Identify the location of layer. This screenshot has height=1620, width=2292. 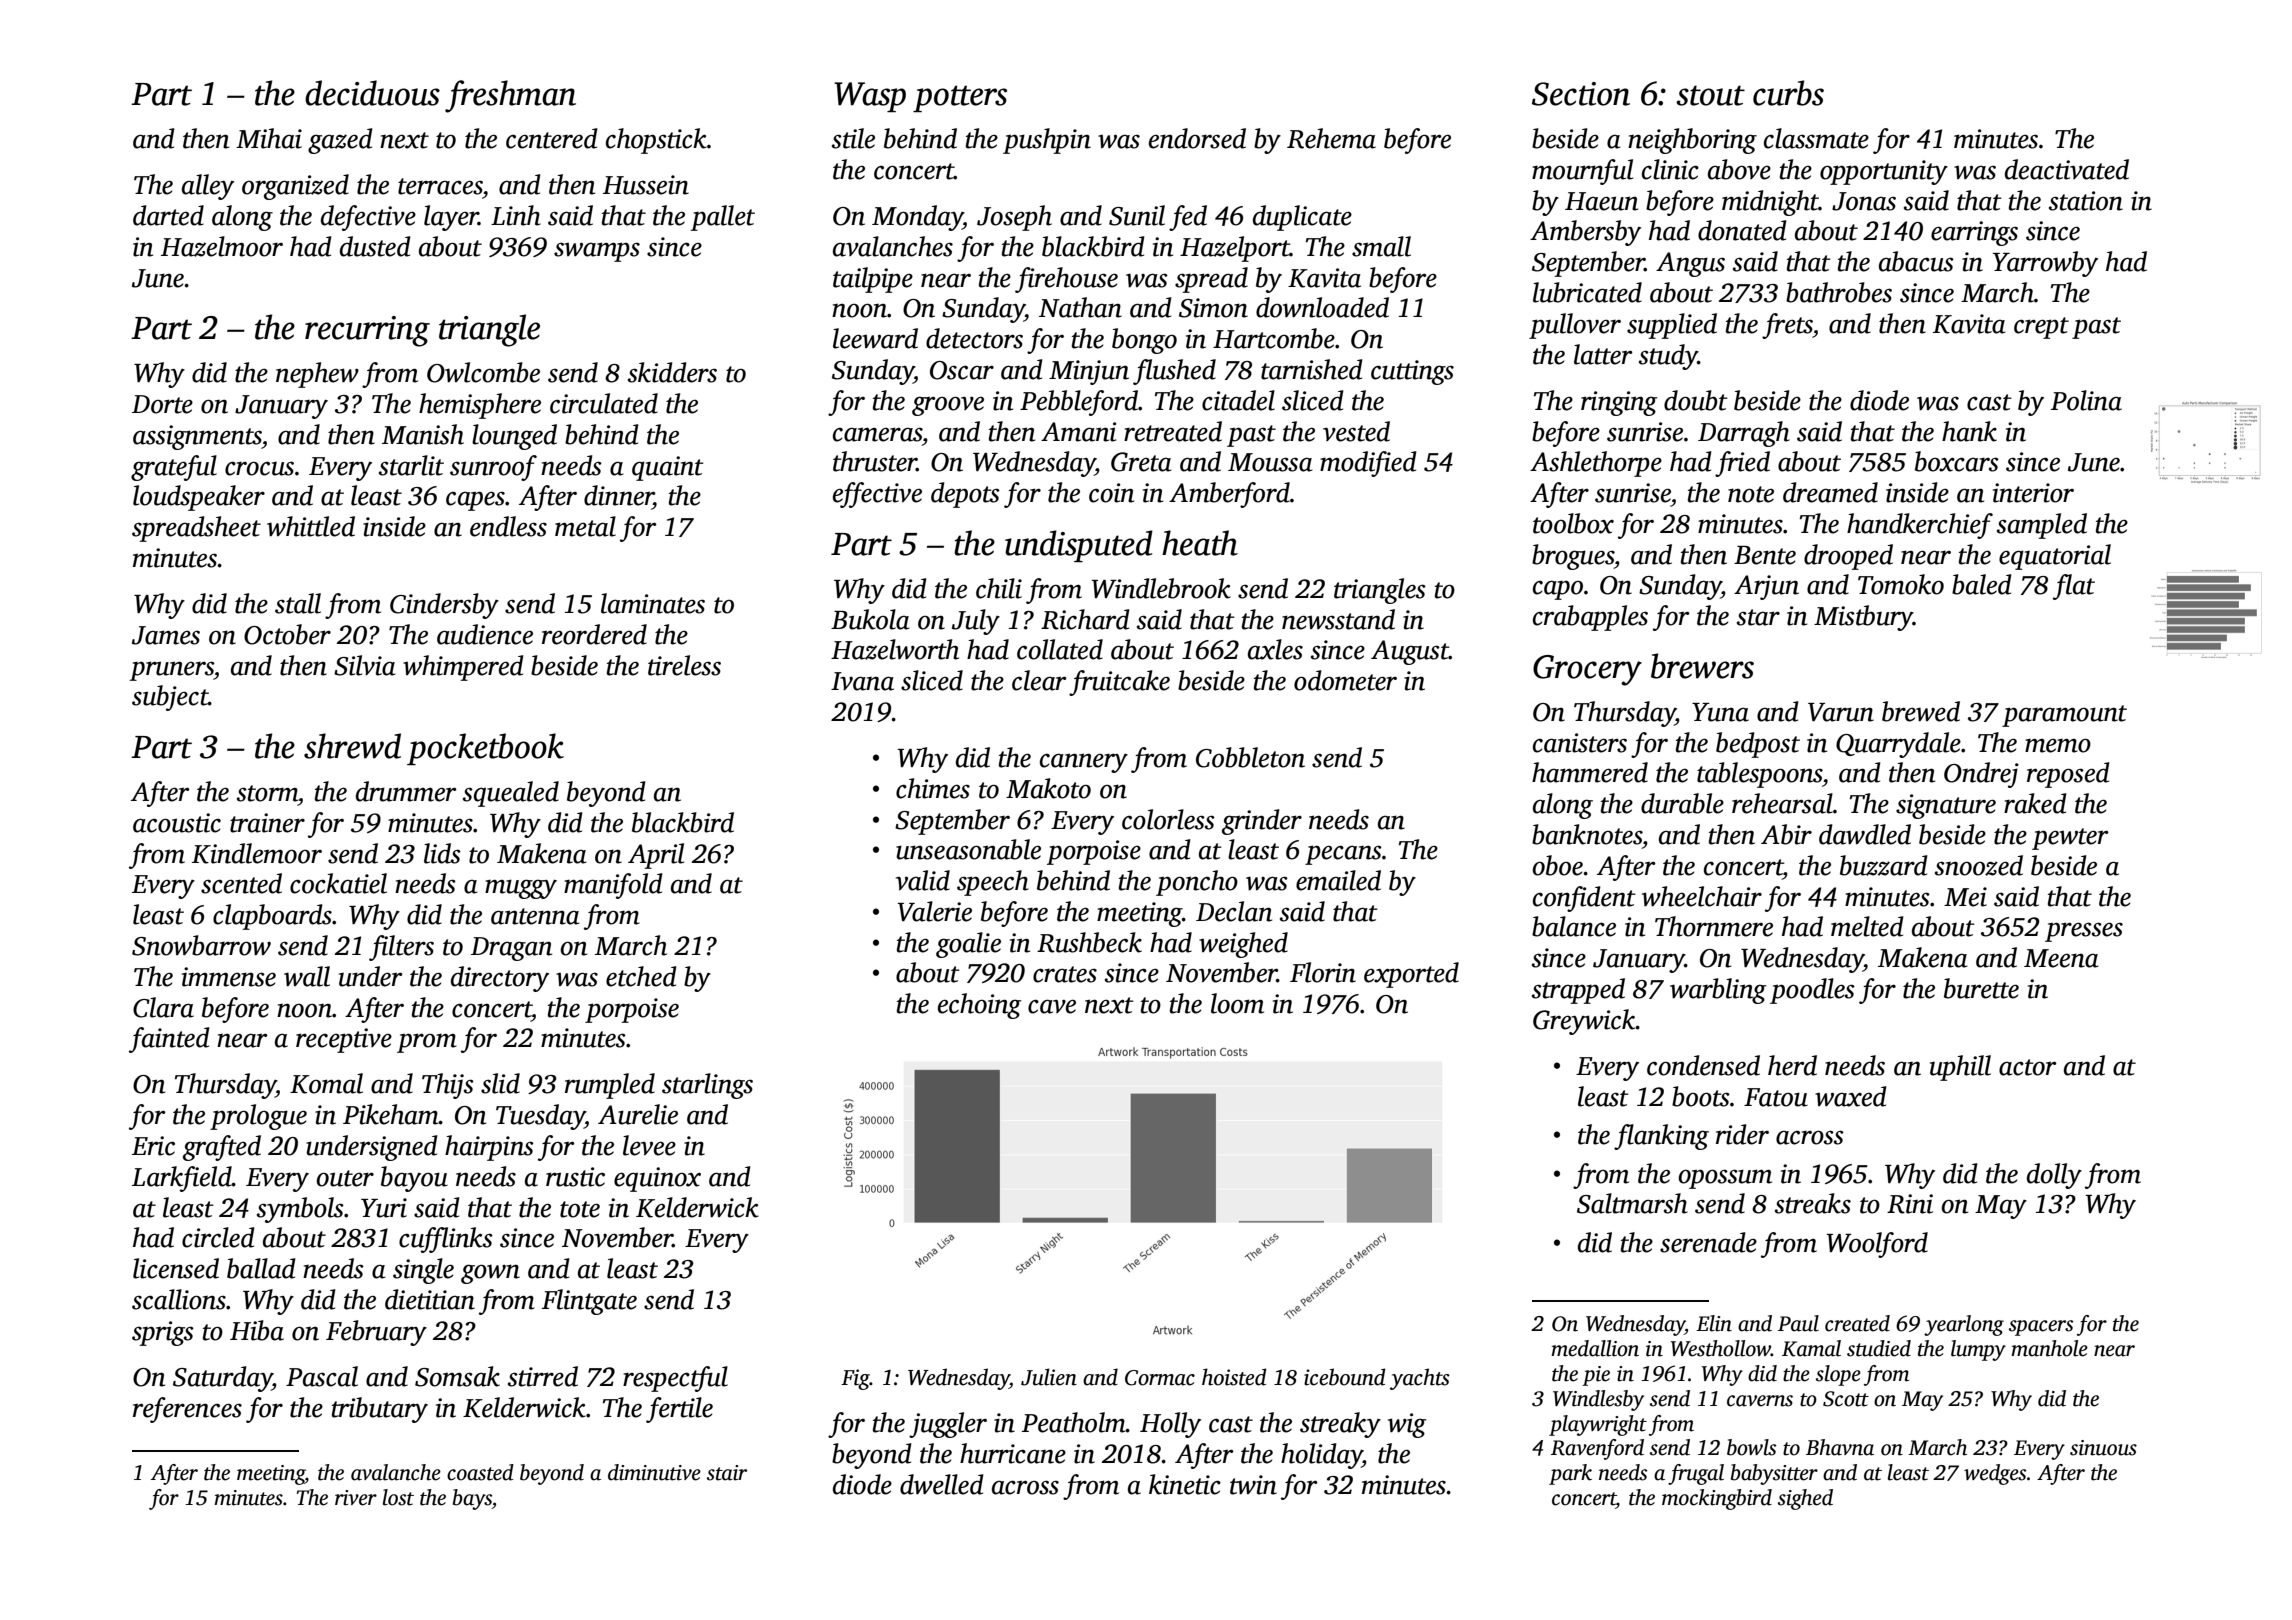
(451, 218).
